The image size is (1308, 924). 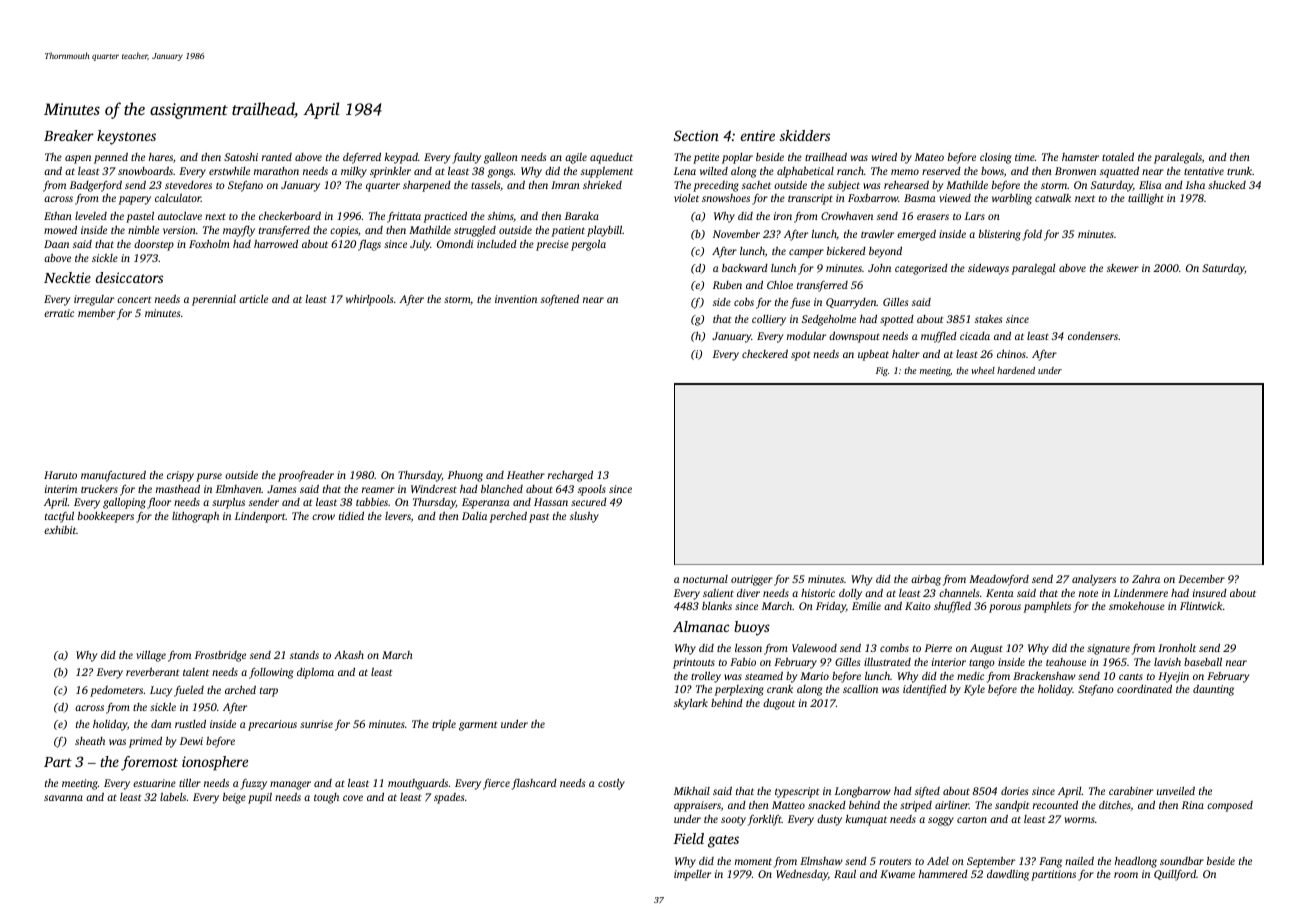 I want to click on harrowed, so click(x=276, y=244).
